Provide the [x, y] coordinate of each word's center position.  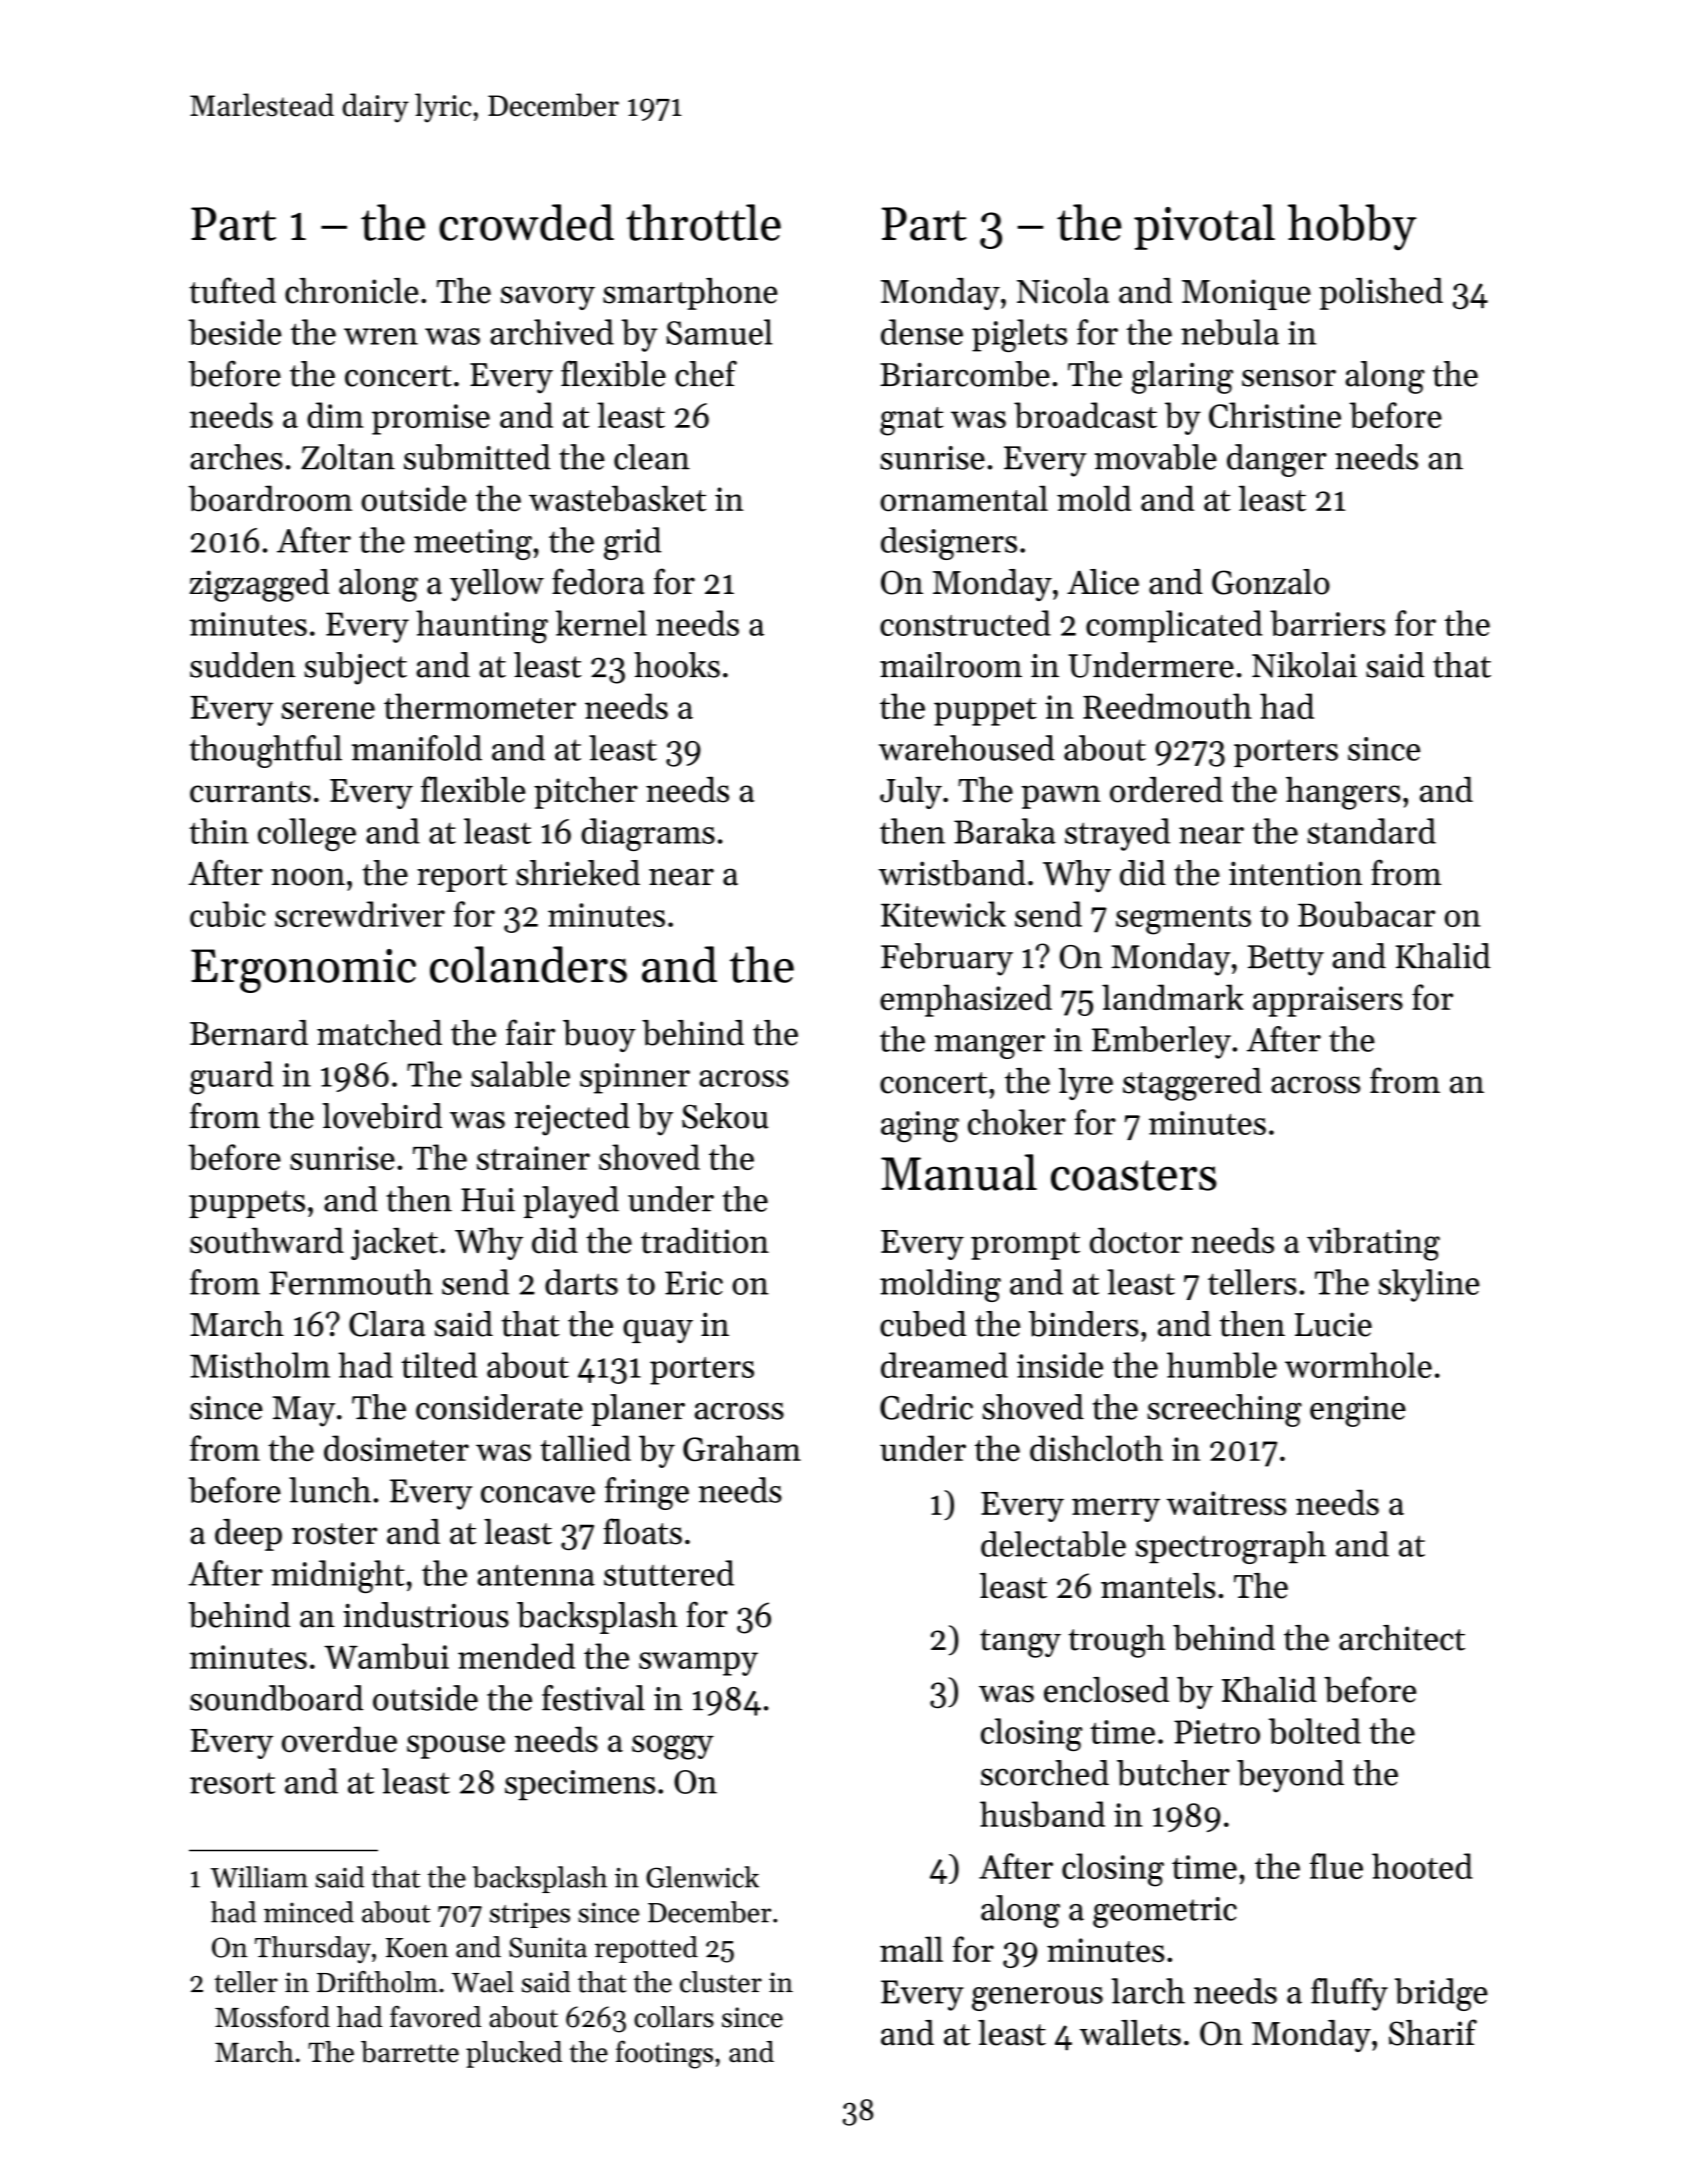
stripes [530, 1915]
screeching [1224, 1410]
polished [1381, 294]
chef [706, 373]
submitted [477, 457]
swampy [698, 1664]
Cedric [926, 1407]
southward [267, 1240]
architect [1402, 1638]
